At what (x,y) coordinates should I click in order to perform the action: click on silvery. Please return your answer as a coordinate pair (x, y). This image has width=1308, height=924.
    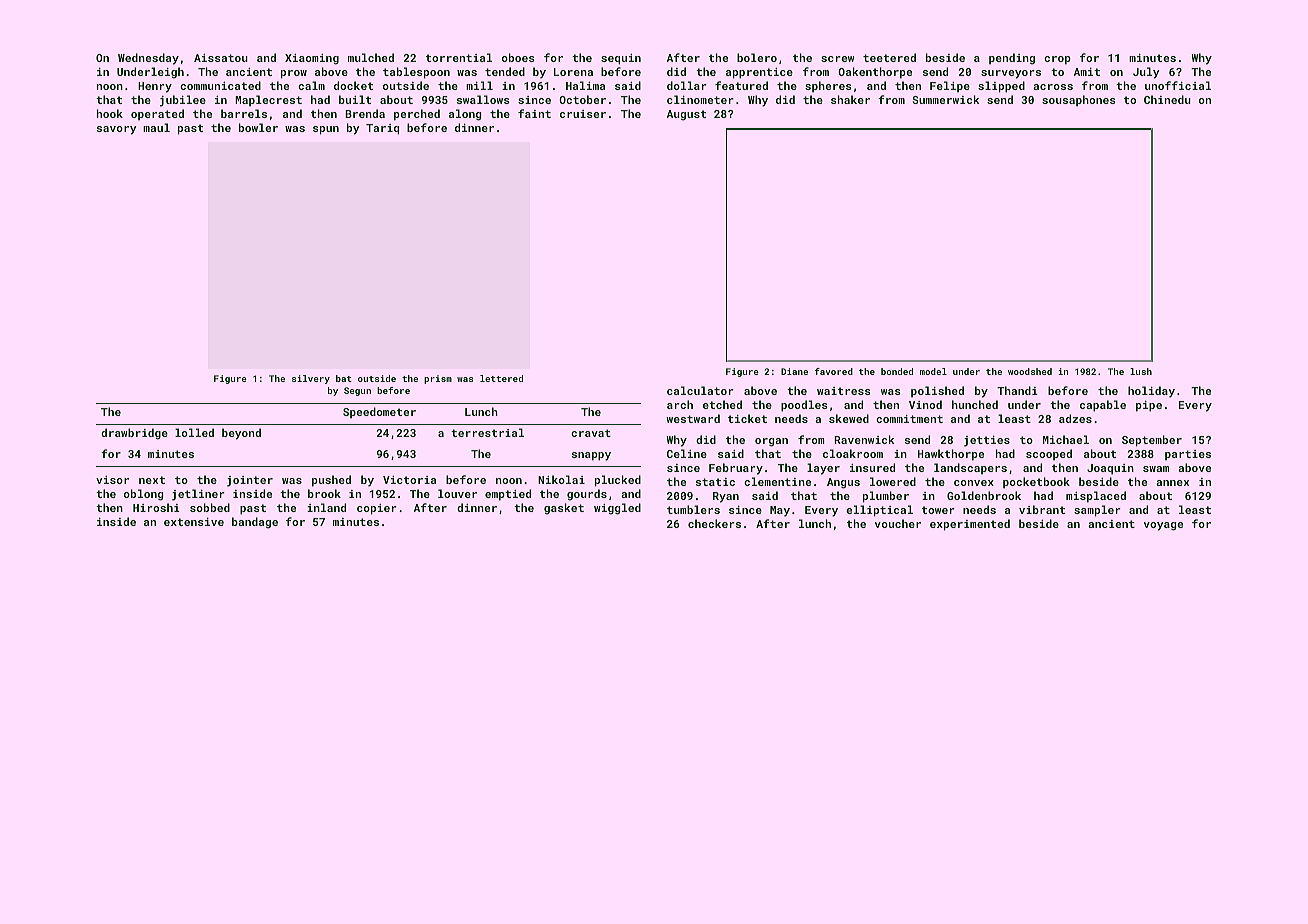
    Looking at the image, I should click on (311, 379).
